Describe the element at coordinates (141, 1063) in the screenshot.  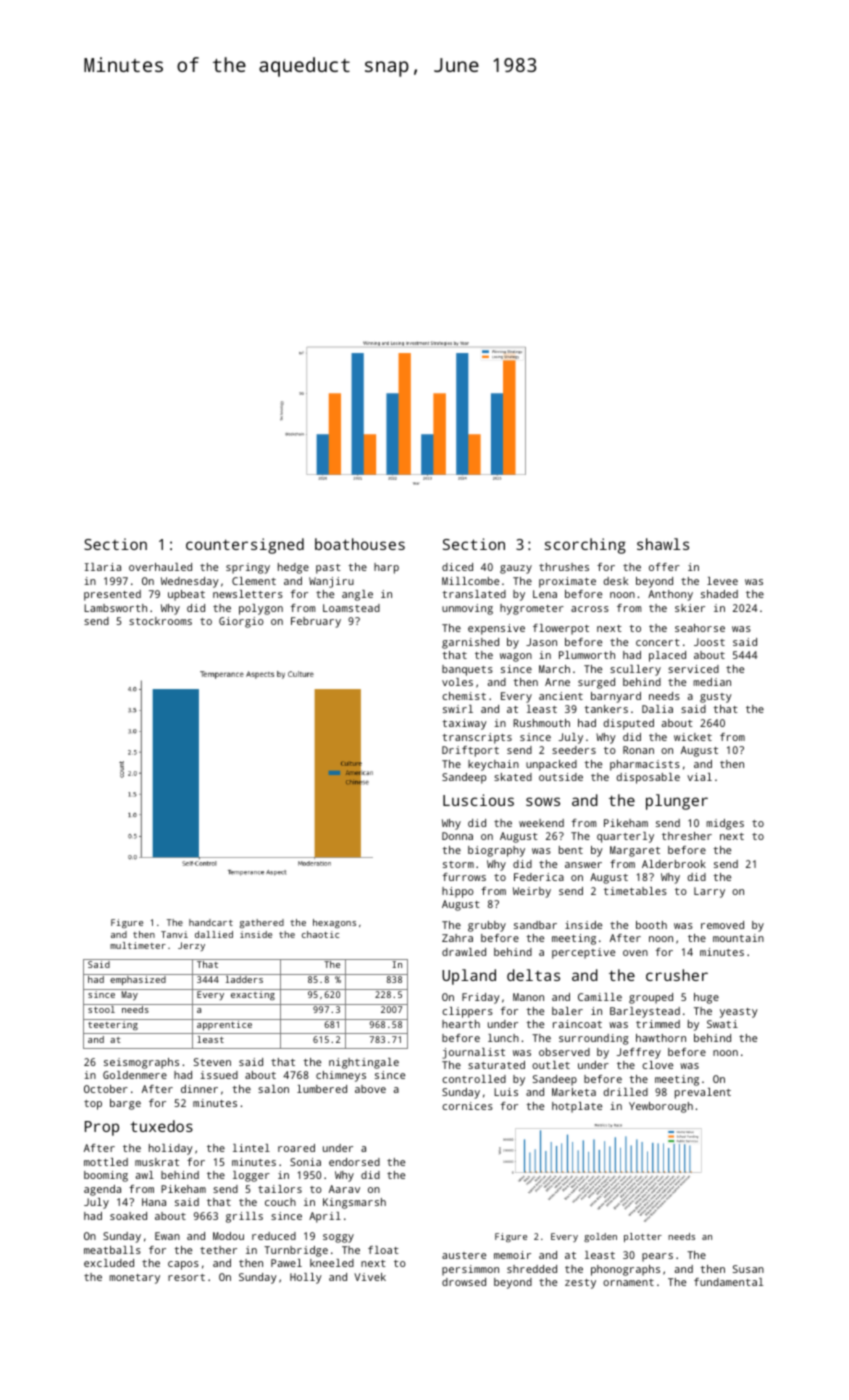
I see `seismographs` at that location.
